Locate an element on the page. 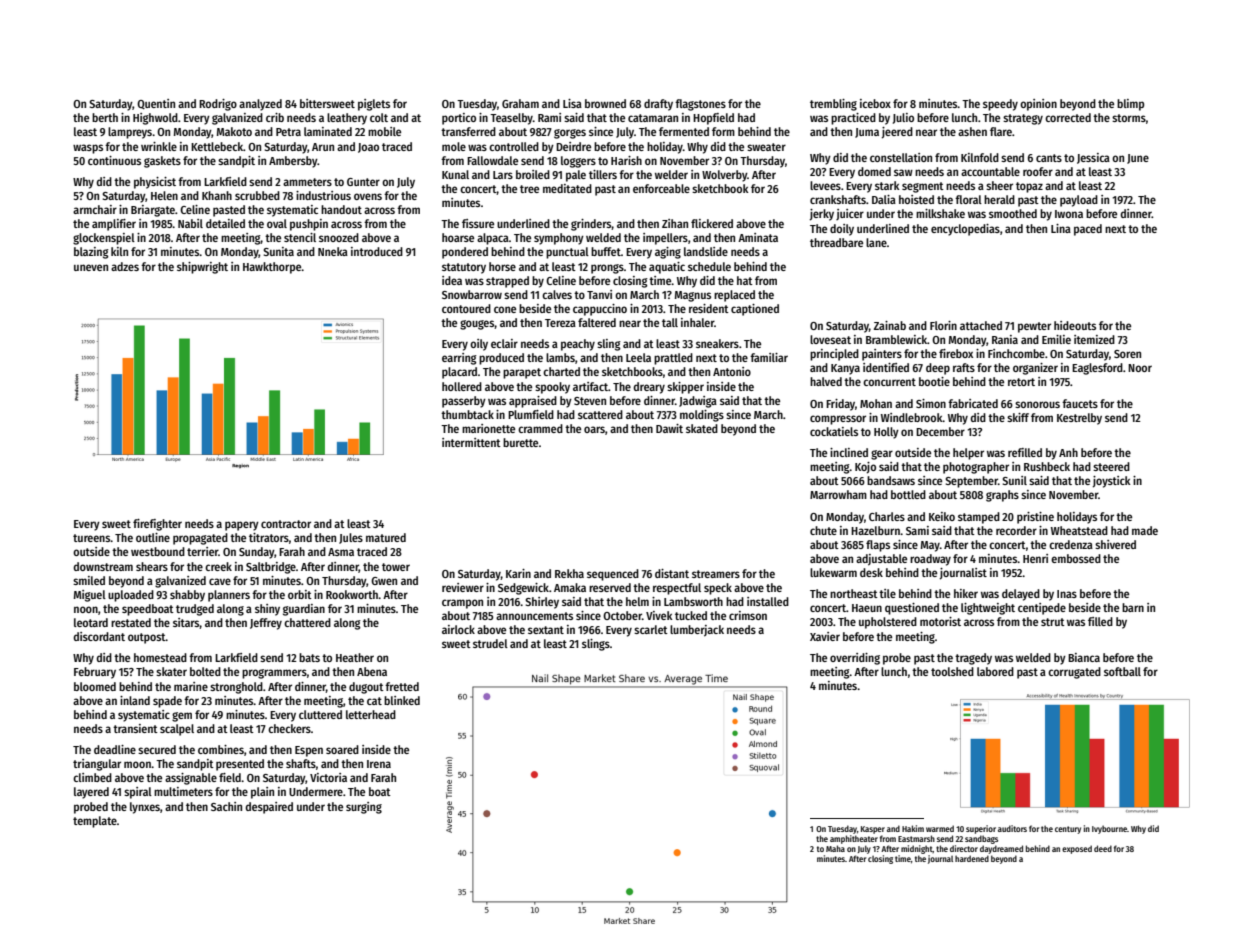 The height and width of the image is (952, 1233). burette is located at coordinates (520, 442).
